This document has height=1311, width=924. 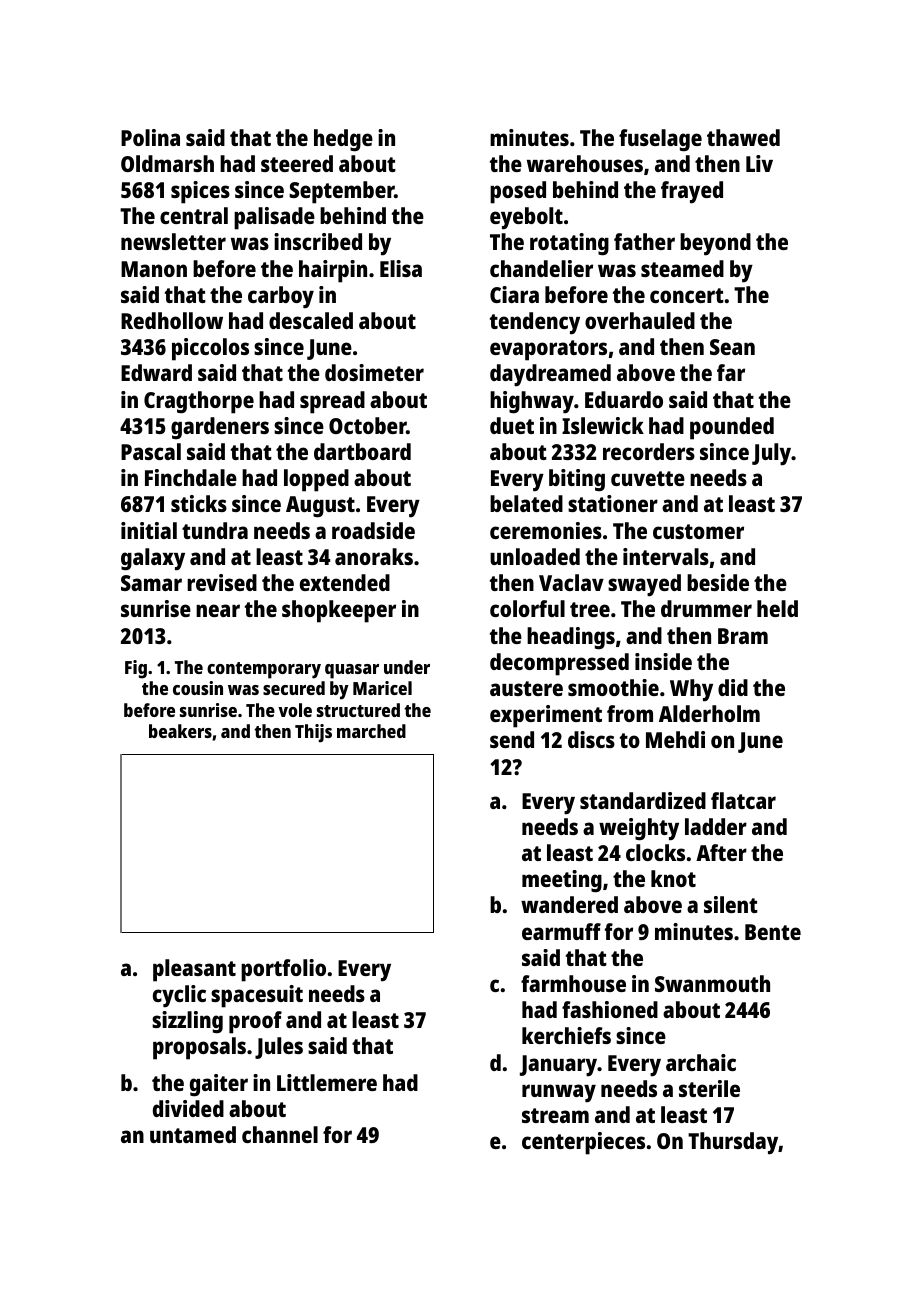 I want to click on untamed, so click(x=193, y=1134).
